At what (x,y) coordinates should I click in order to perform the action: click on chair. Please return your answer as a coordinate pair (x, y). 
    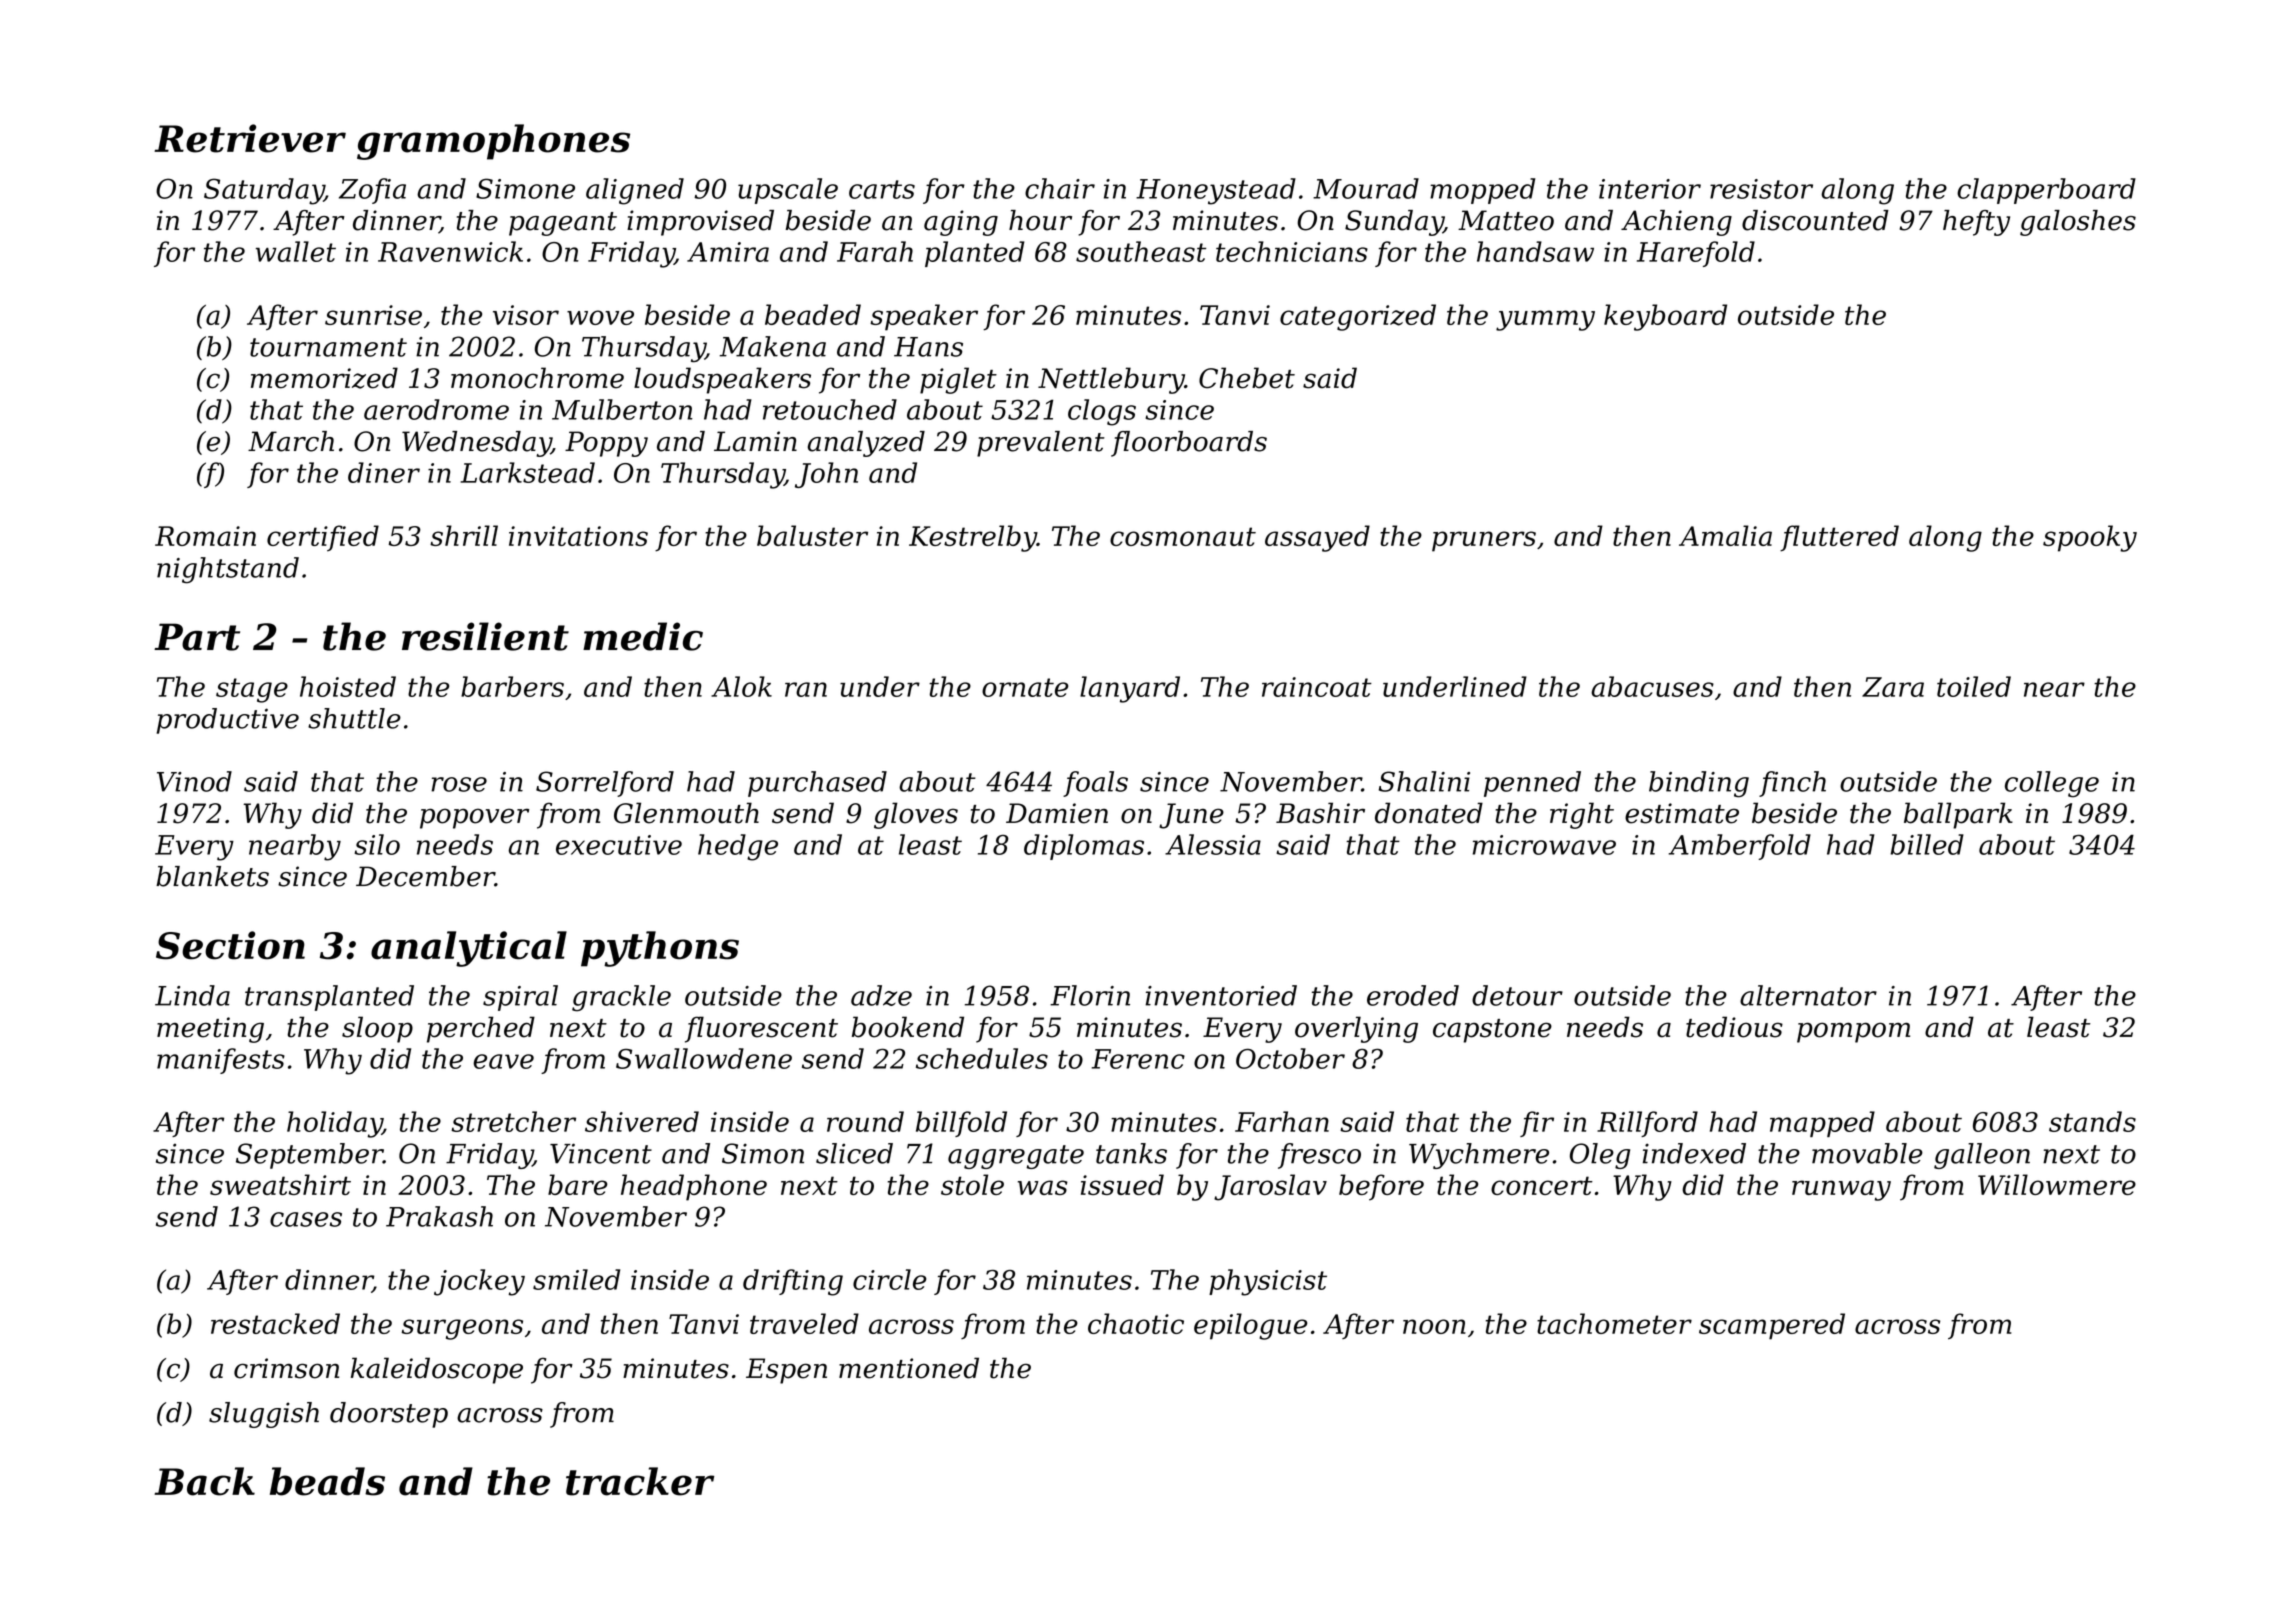
    Looking at the image, I should click on (1060, 188).
